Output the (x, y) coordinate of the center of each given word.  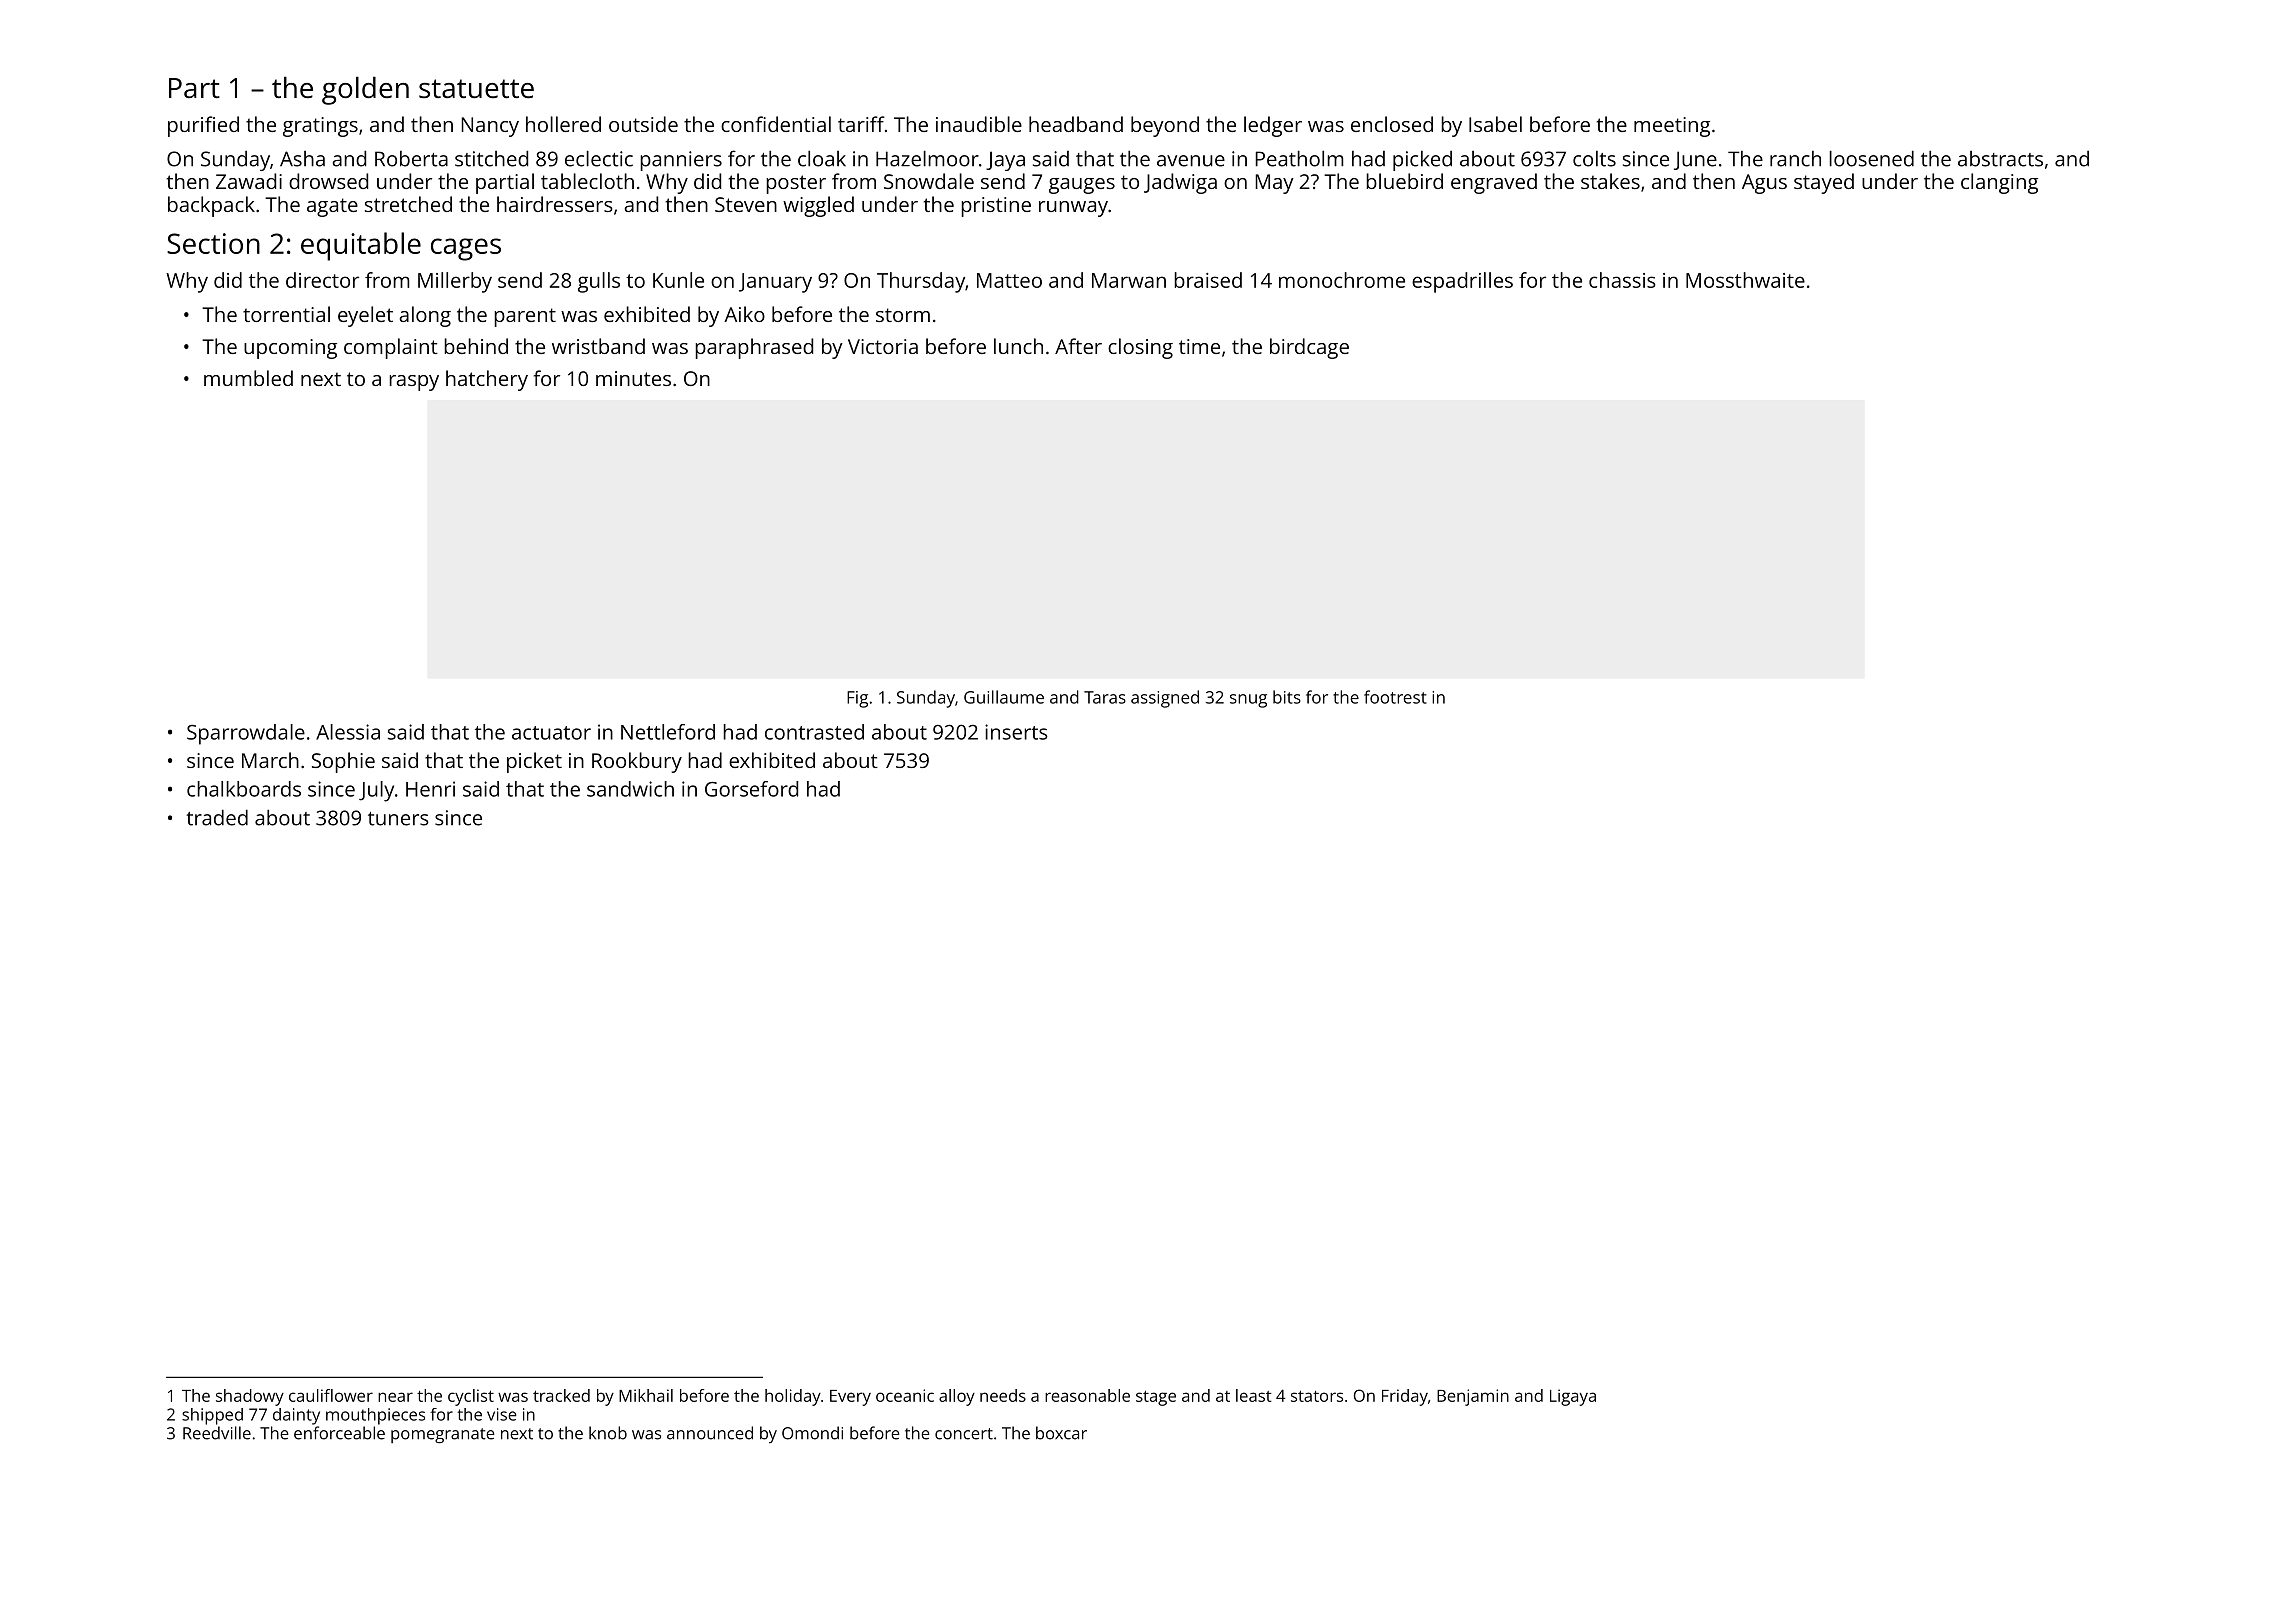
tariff (861, 124)
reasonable (1087, 1395)
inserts (1016, 732)
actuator (551, 733)
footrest (1395, 697)
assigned (1165, 699)
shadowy (250, 1397)
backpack (211, 206)
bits (1287, 697)
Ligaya (1573, 1397)
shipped (212, 1416)
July (376, 791)
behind (476, 346)
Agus (1764, 184)
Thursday (921, 282)
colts (1594, 158)
